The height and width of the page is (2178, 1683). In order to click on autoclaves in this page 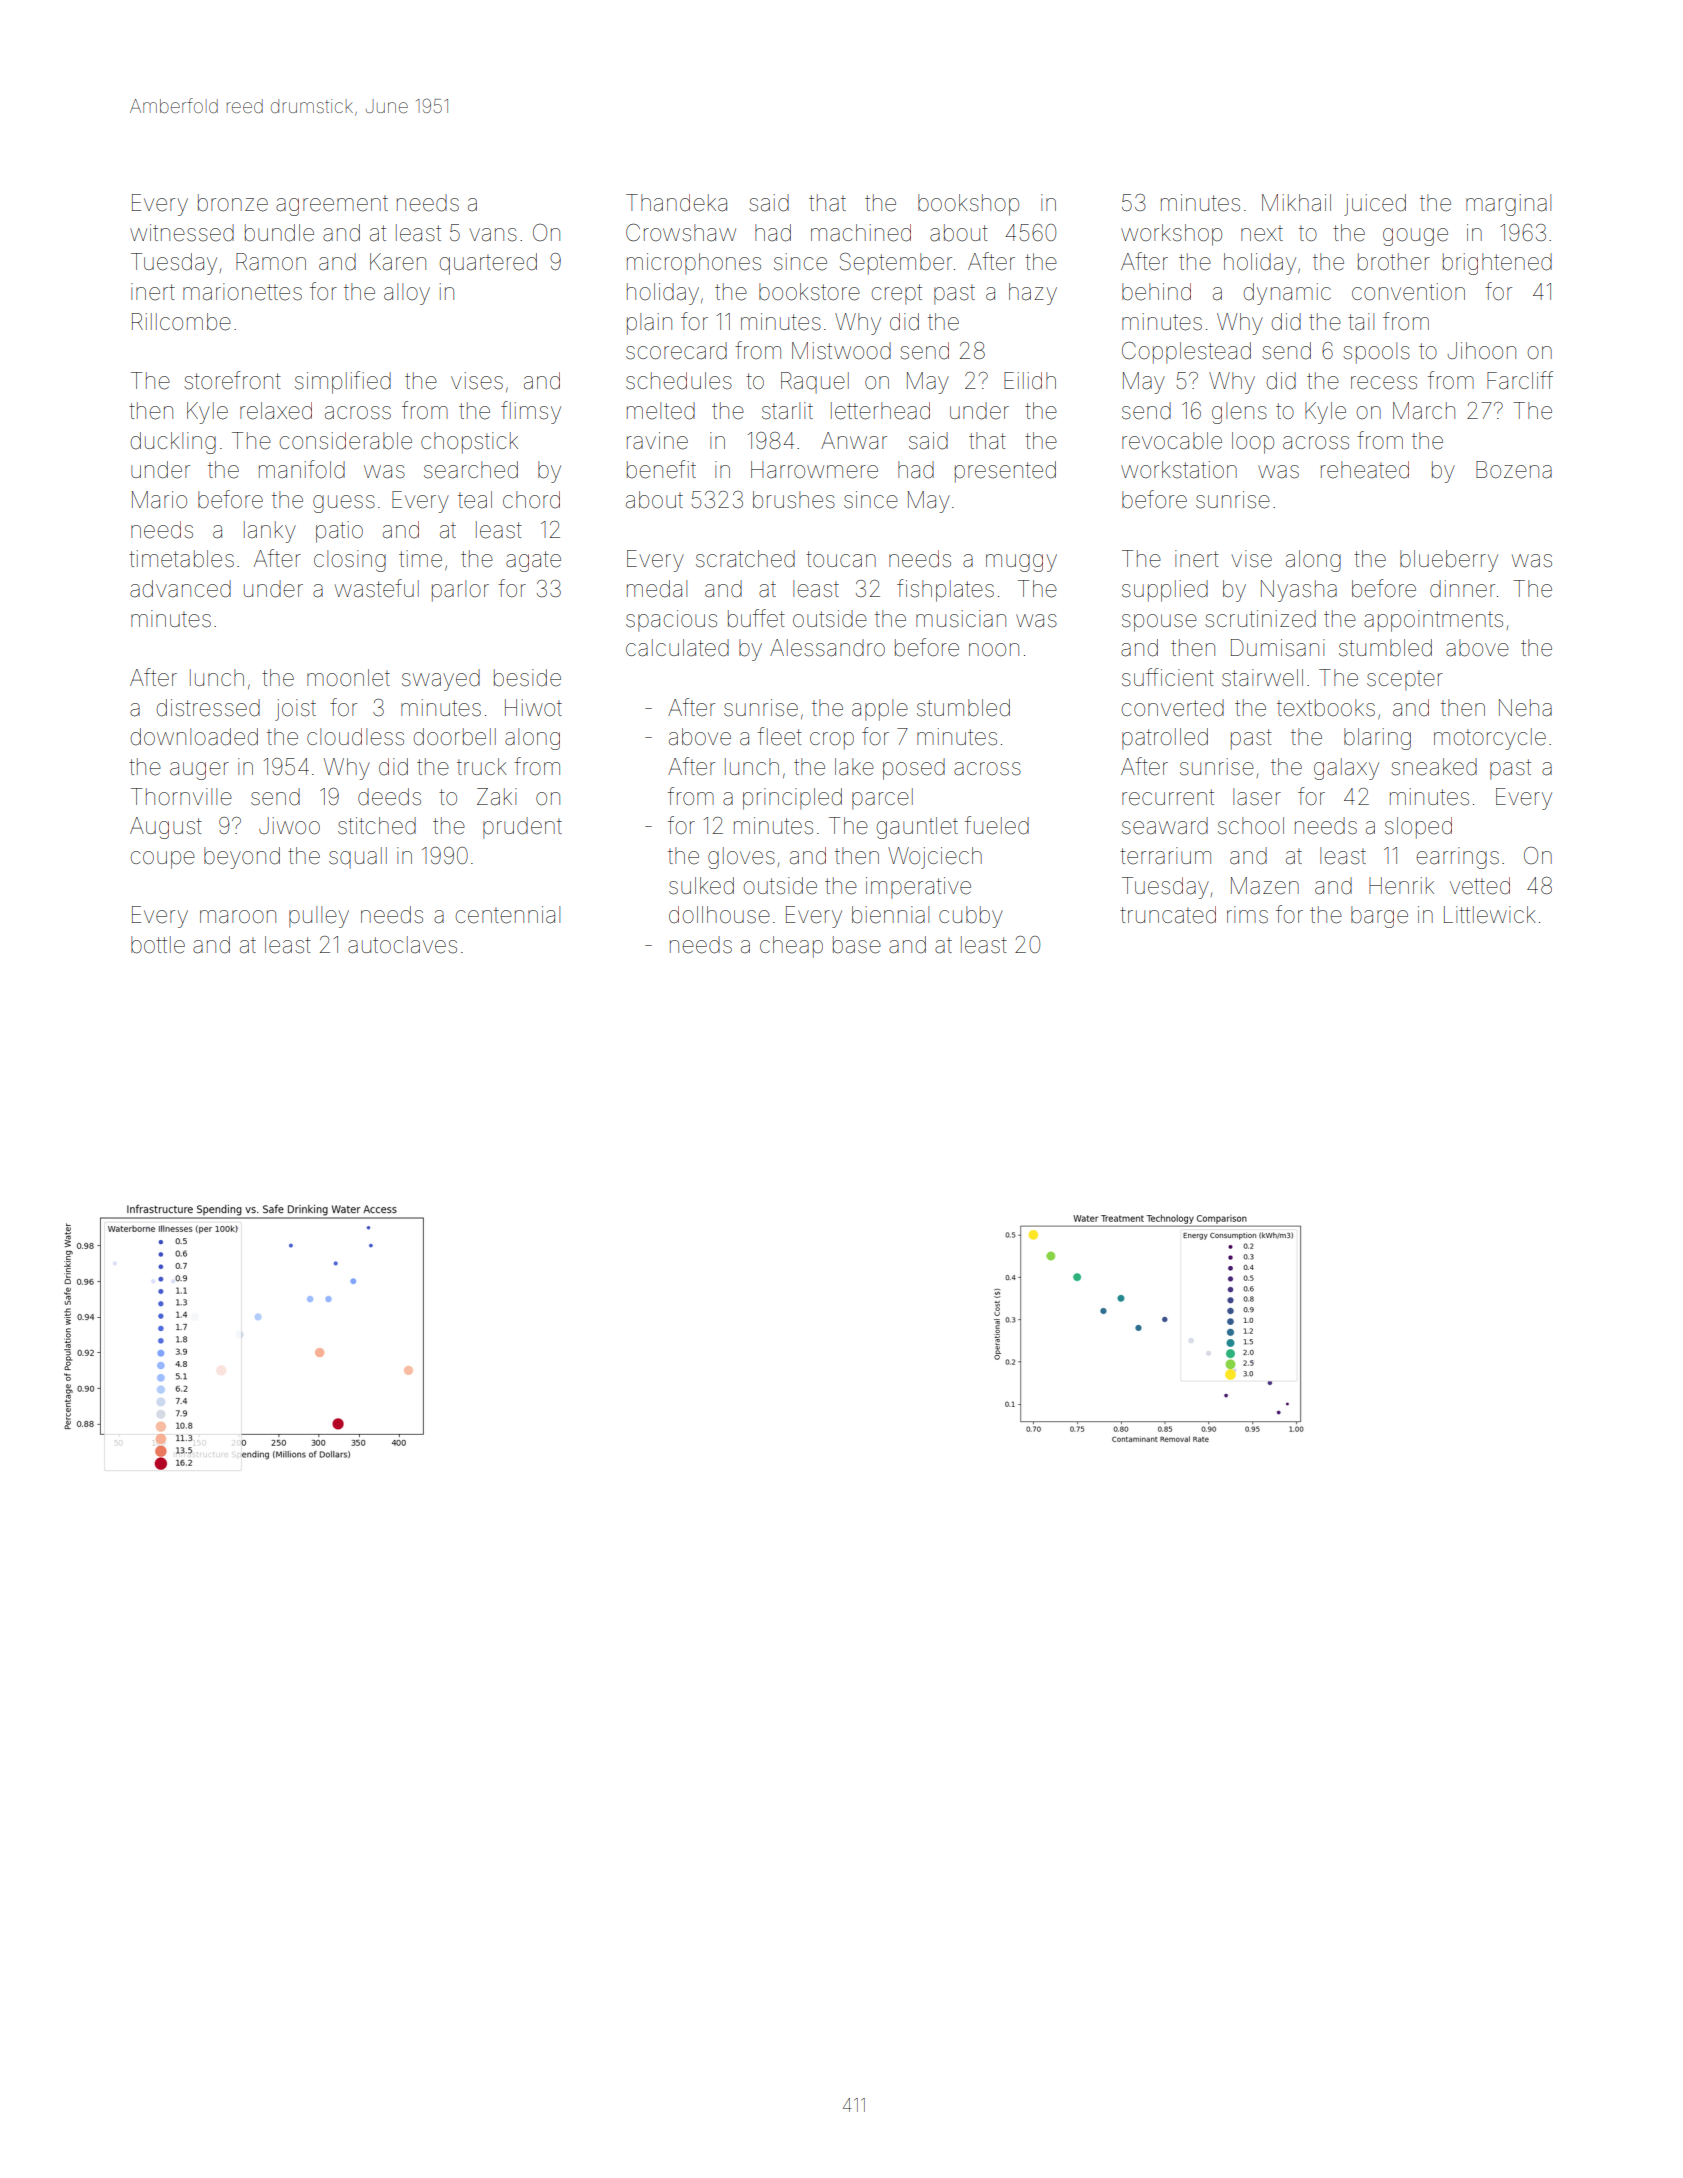, I will do `click(402, 945)`.
